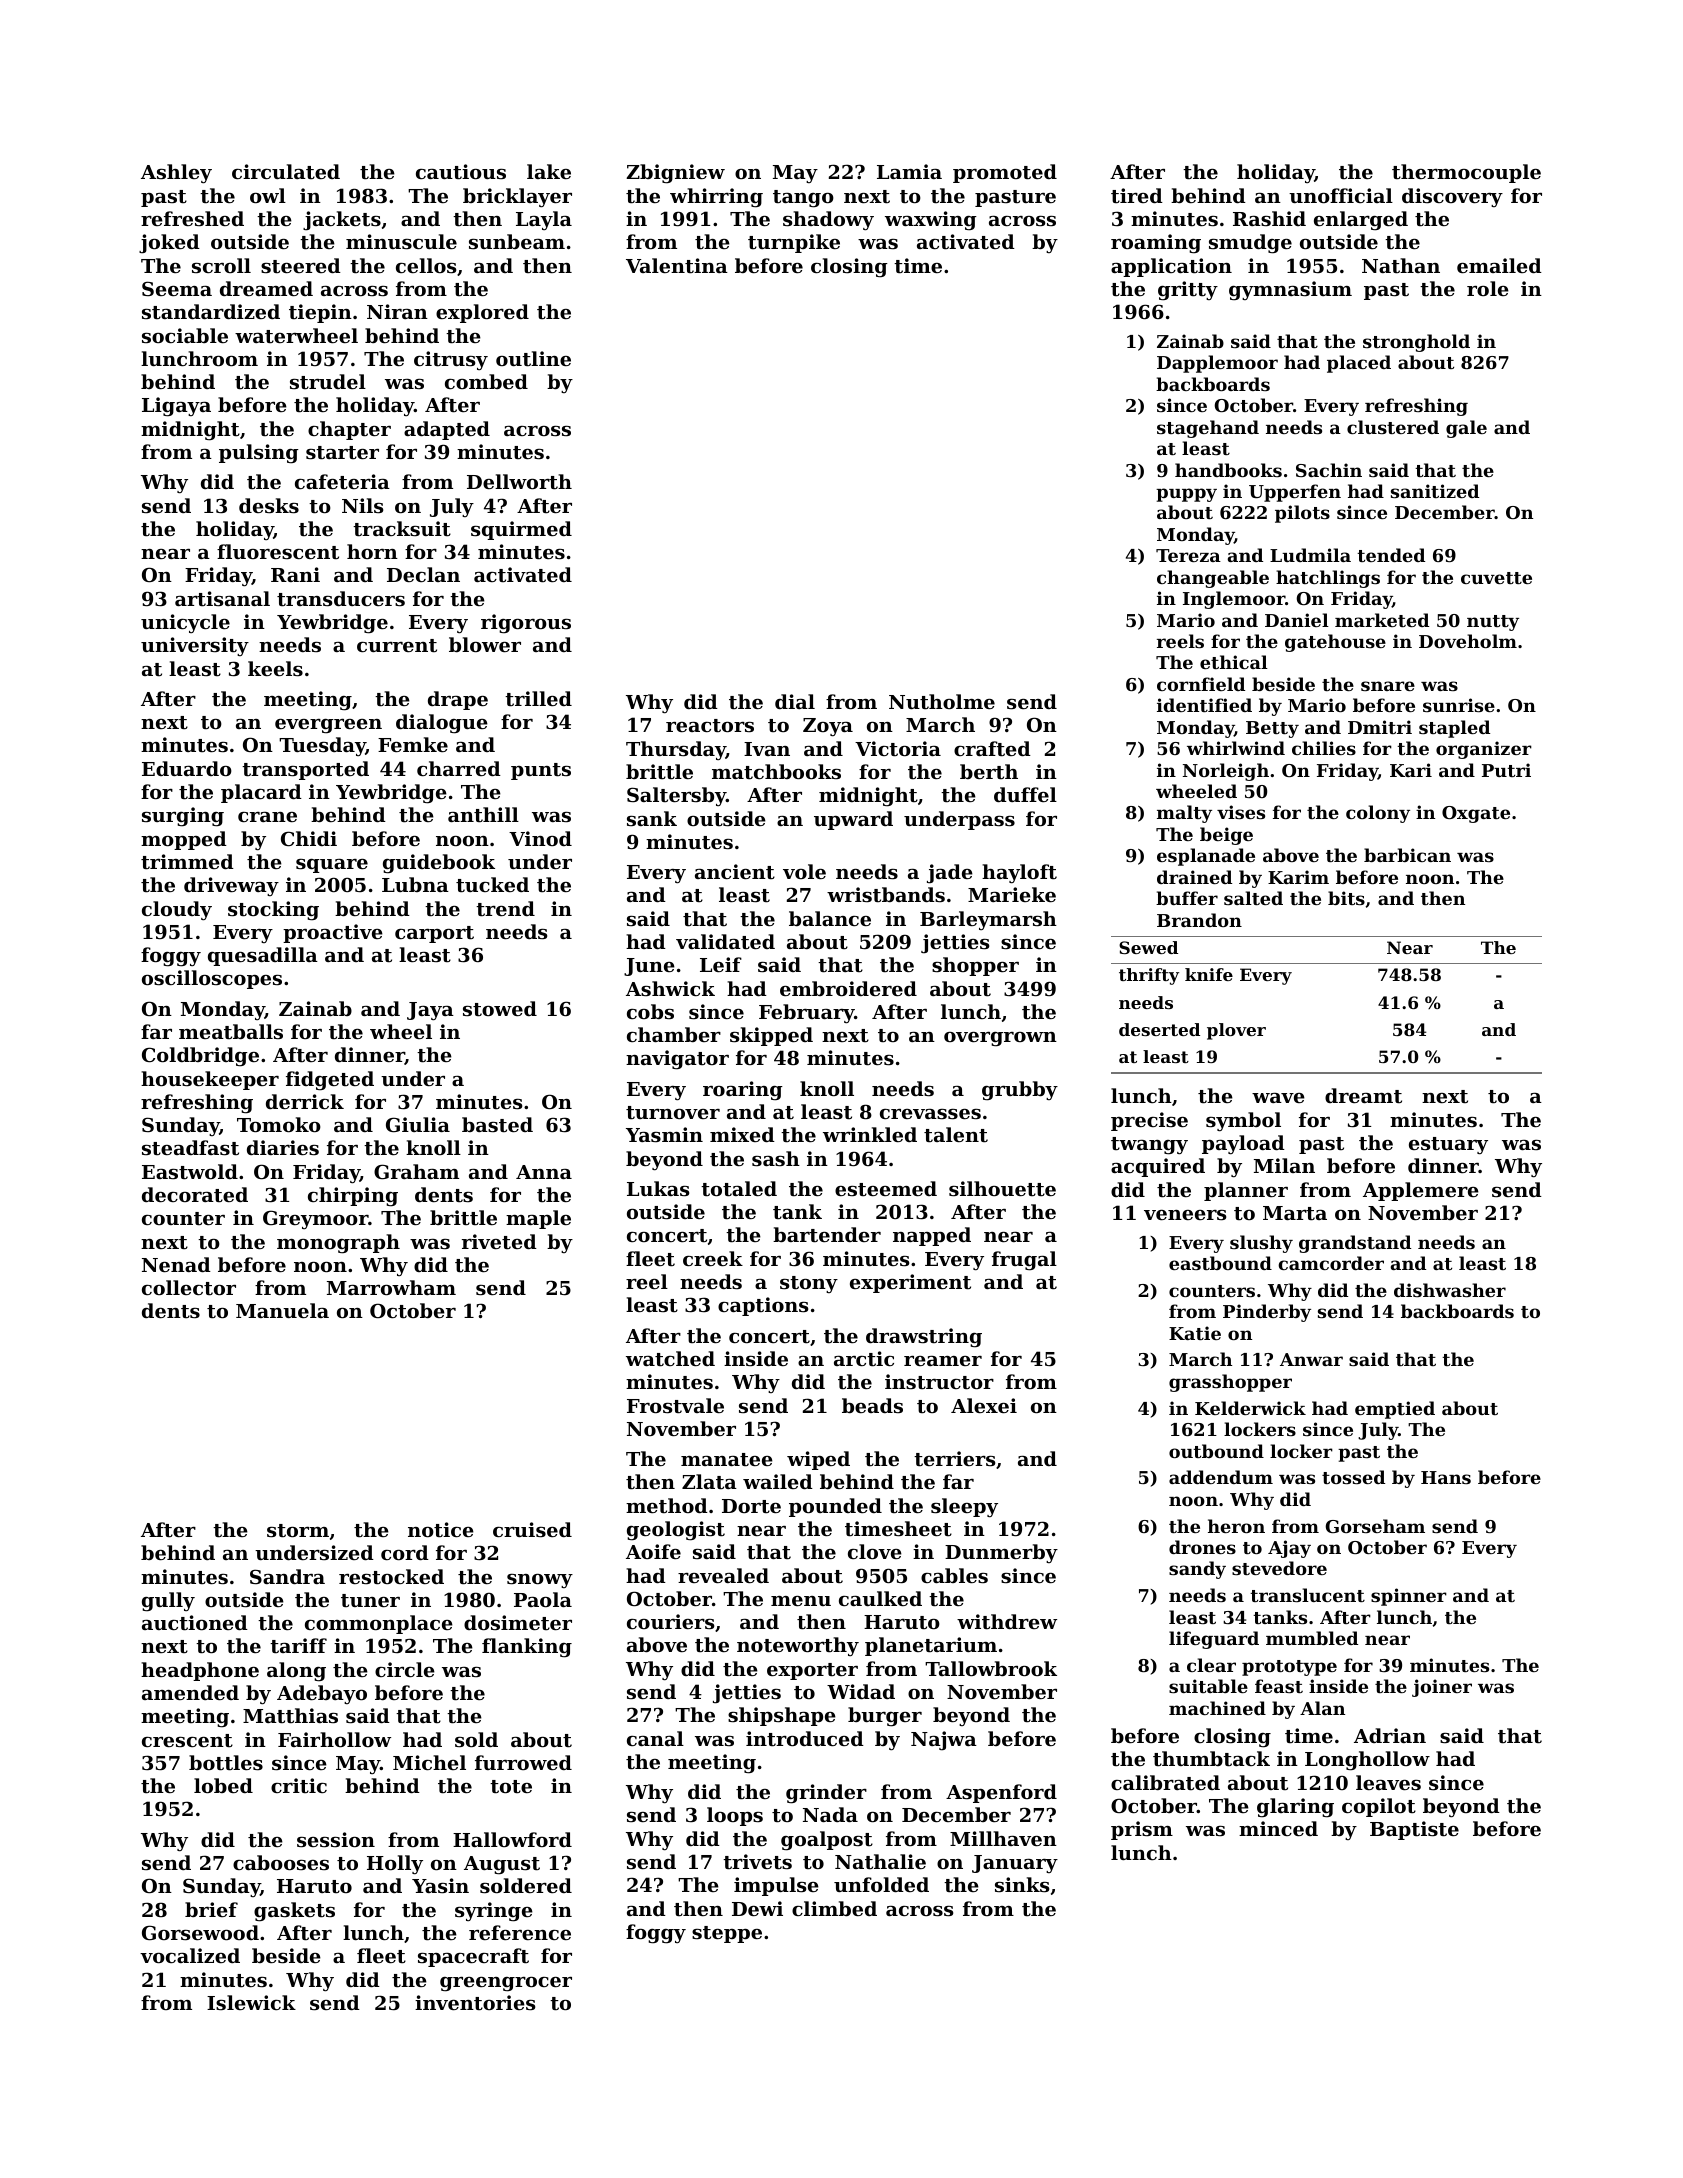 This page has height=2178, width=1683. I want to click on Barleymarsh, so click(988, 920).
